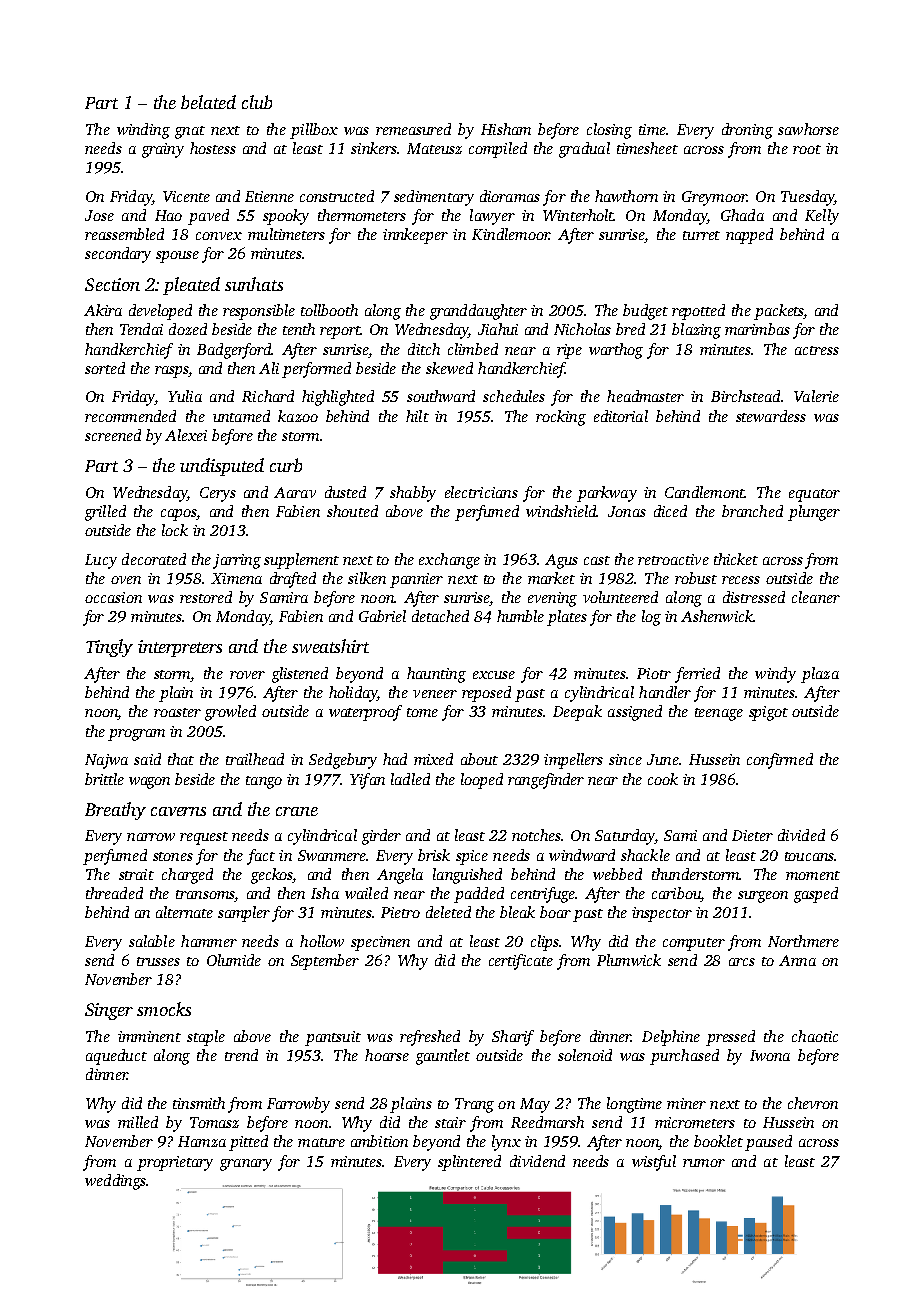 This image has height=1311, width=924. What do you see at coordinates (747, 131) in the image?
I see `droning` at bounding box center [747, 131].
